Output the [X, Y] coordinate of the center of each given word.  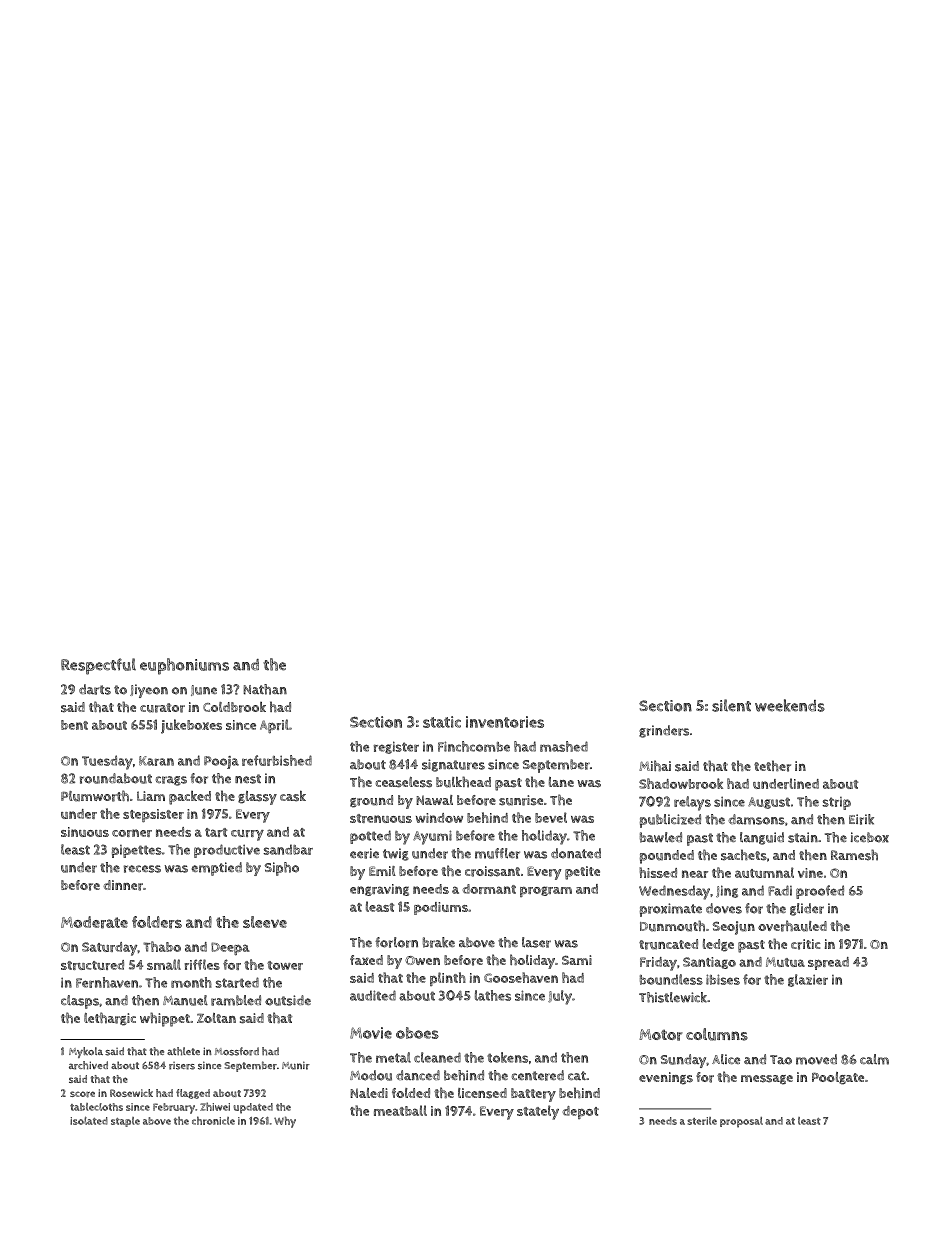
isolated [89, 1121]
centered [538, 1075]
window [439, 818]
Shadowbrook [681, 783]
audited [373, 995]
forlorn [396, 942]
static [442, 722]
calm [874, 1059]
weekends [790, 705]
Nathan [265, 689]
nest [248, 779]
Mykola [86, 1052]
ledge [718, 945]
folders [157, 922]
